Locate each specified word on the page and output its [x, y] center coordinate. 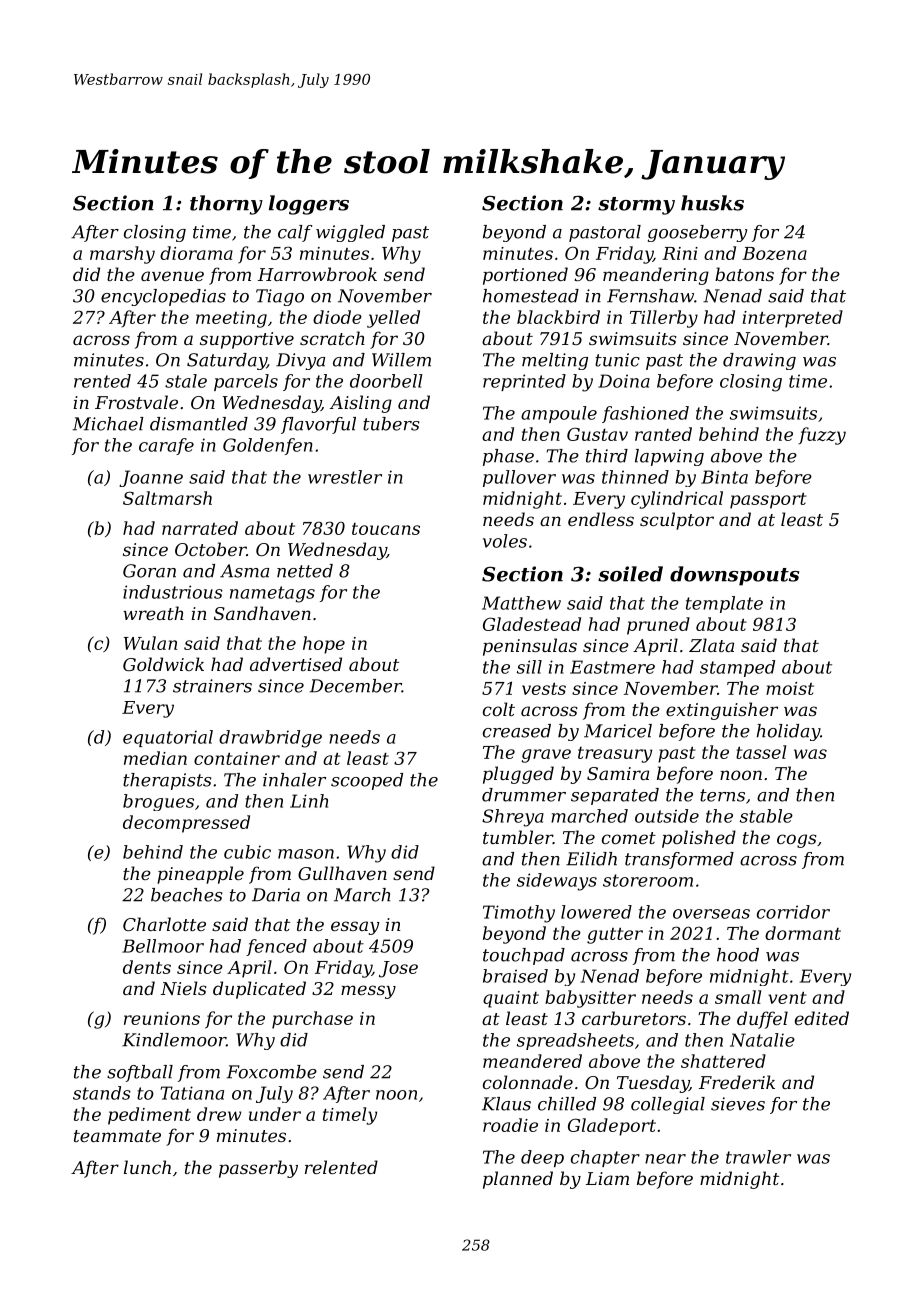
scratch [332, 338]
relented [341, 1167]
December [355, 686]
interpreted [793, 319]
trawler [758, 1157]
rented [102, 381]
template [724, 604]
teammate [117, 1136]
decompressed [186, 824]
